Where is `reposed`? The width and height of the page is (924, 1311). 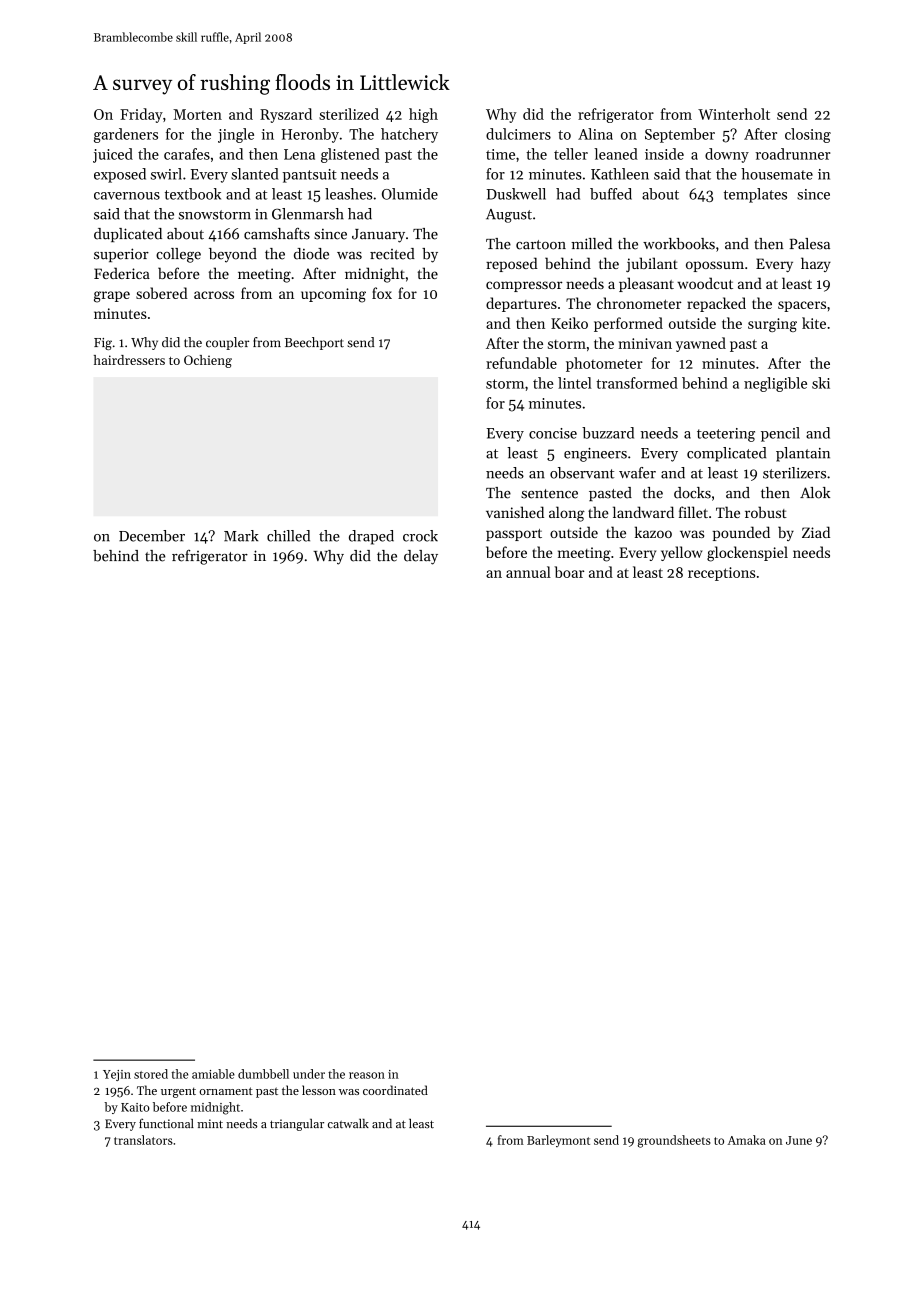 reposed is located at coordinates (512, 264).
